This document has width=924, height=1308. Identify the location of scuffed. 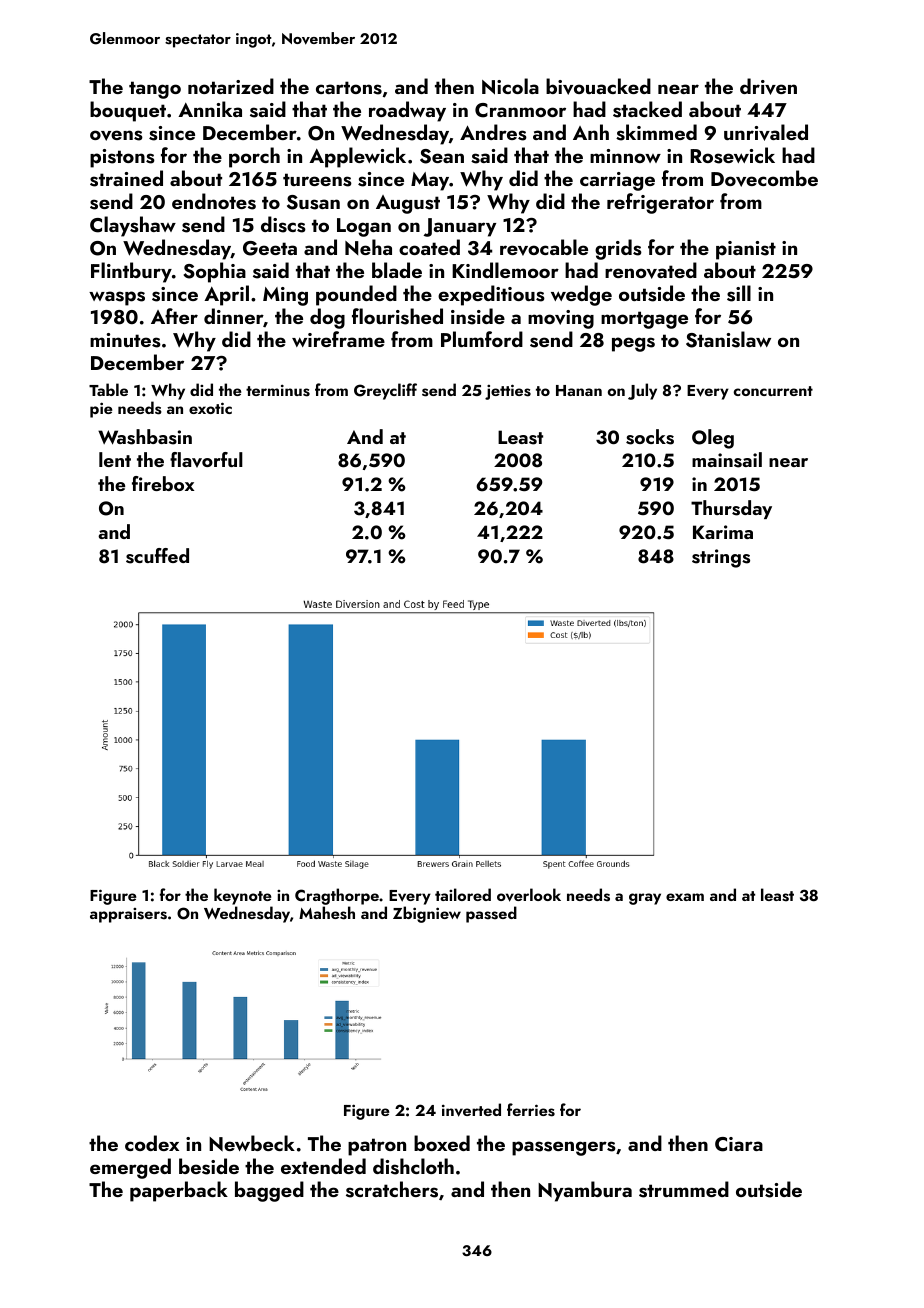
(157, 556).
